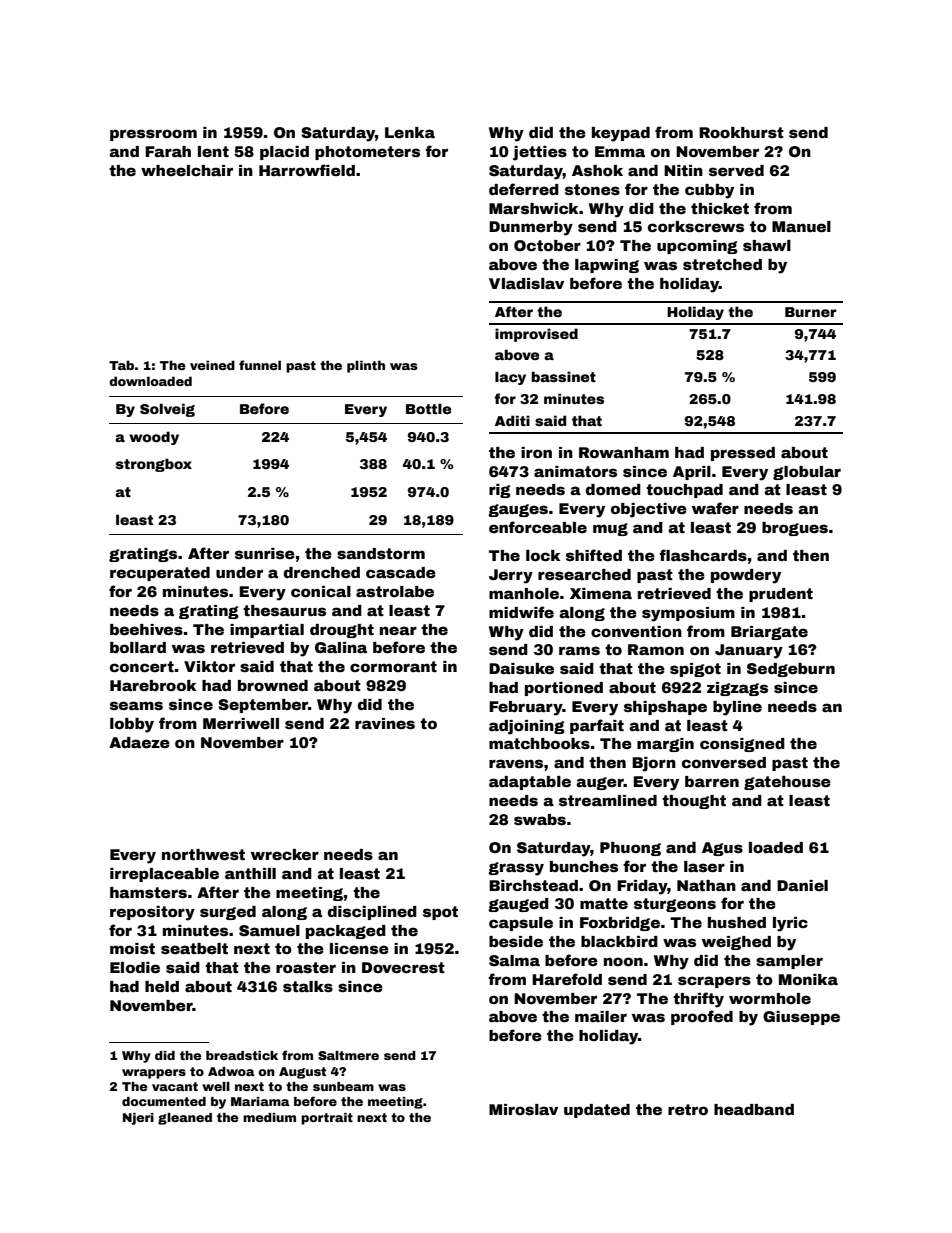 The height and width of the image is (1233, 952). I want to click on anthill, so click(250, 873).
